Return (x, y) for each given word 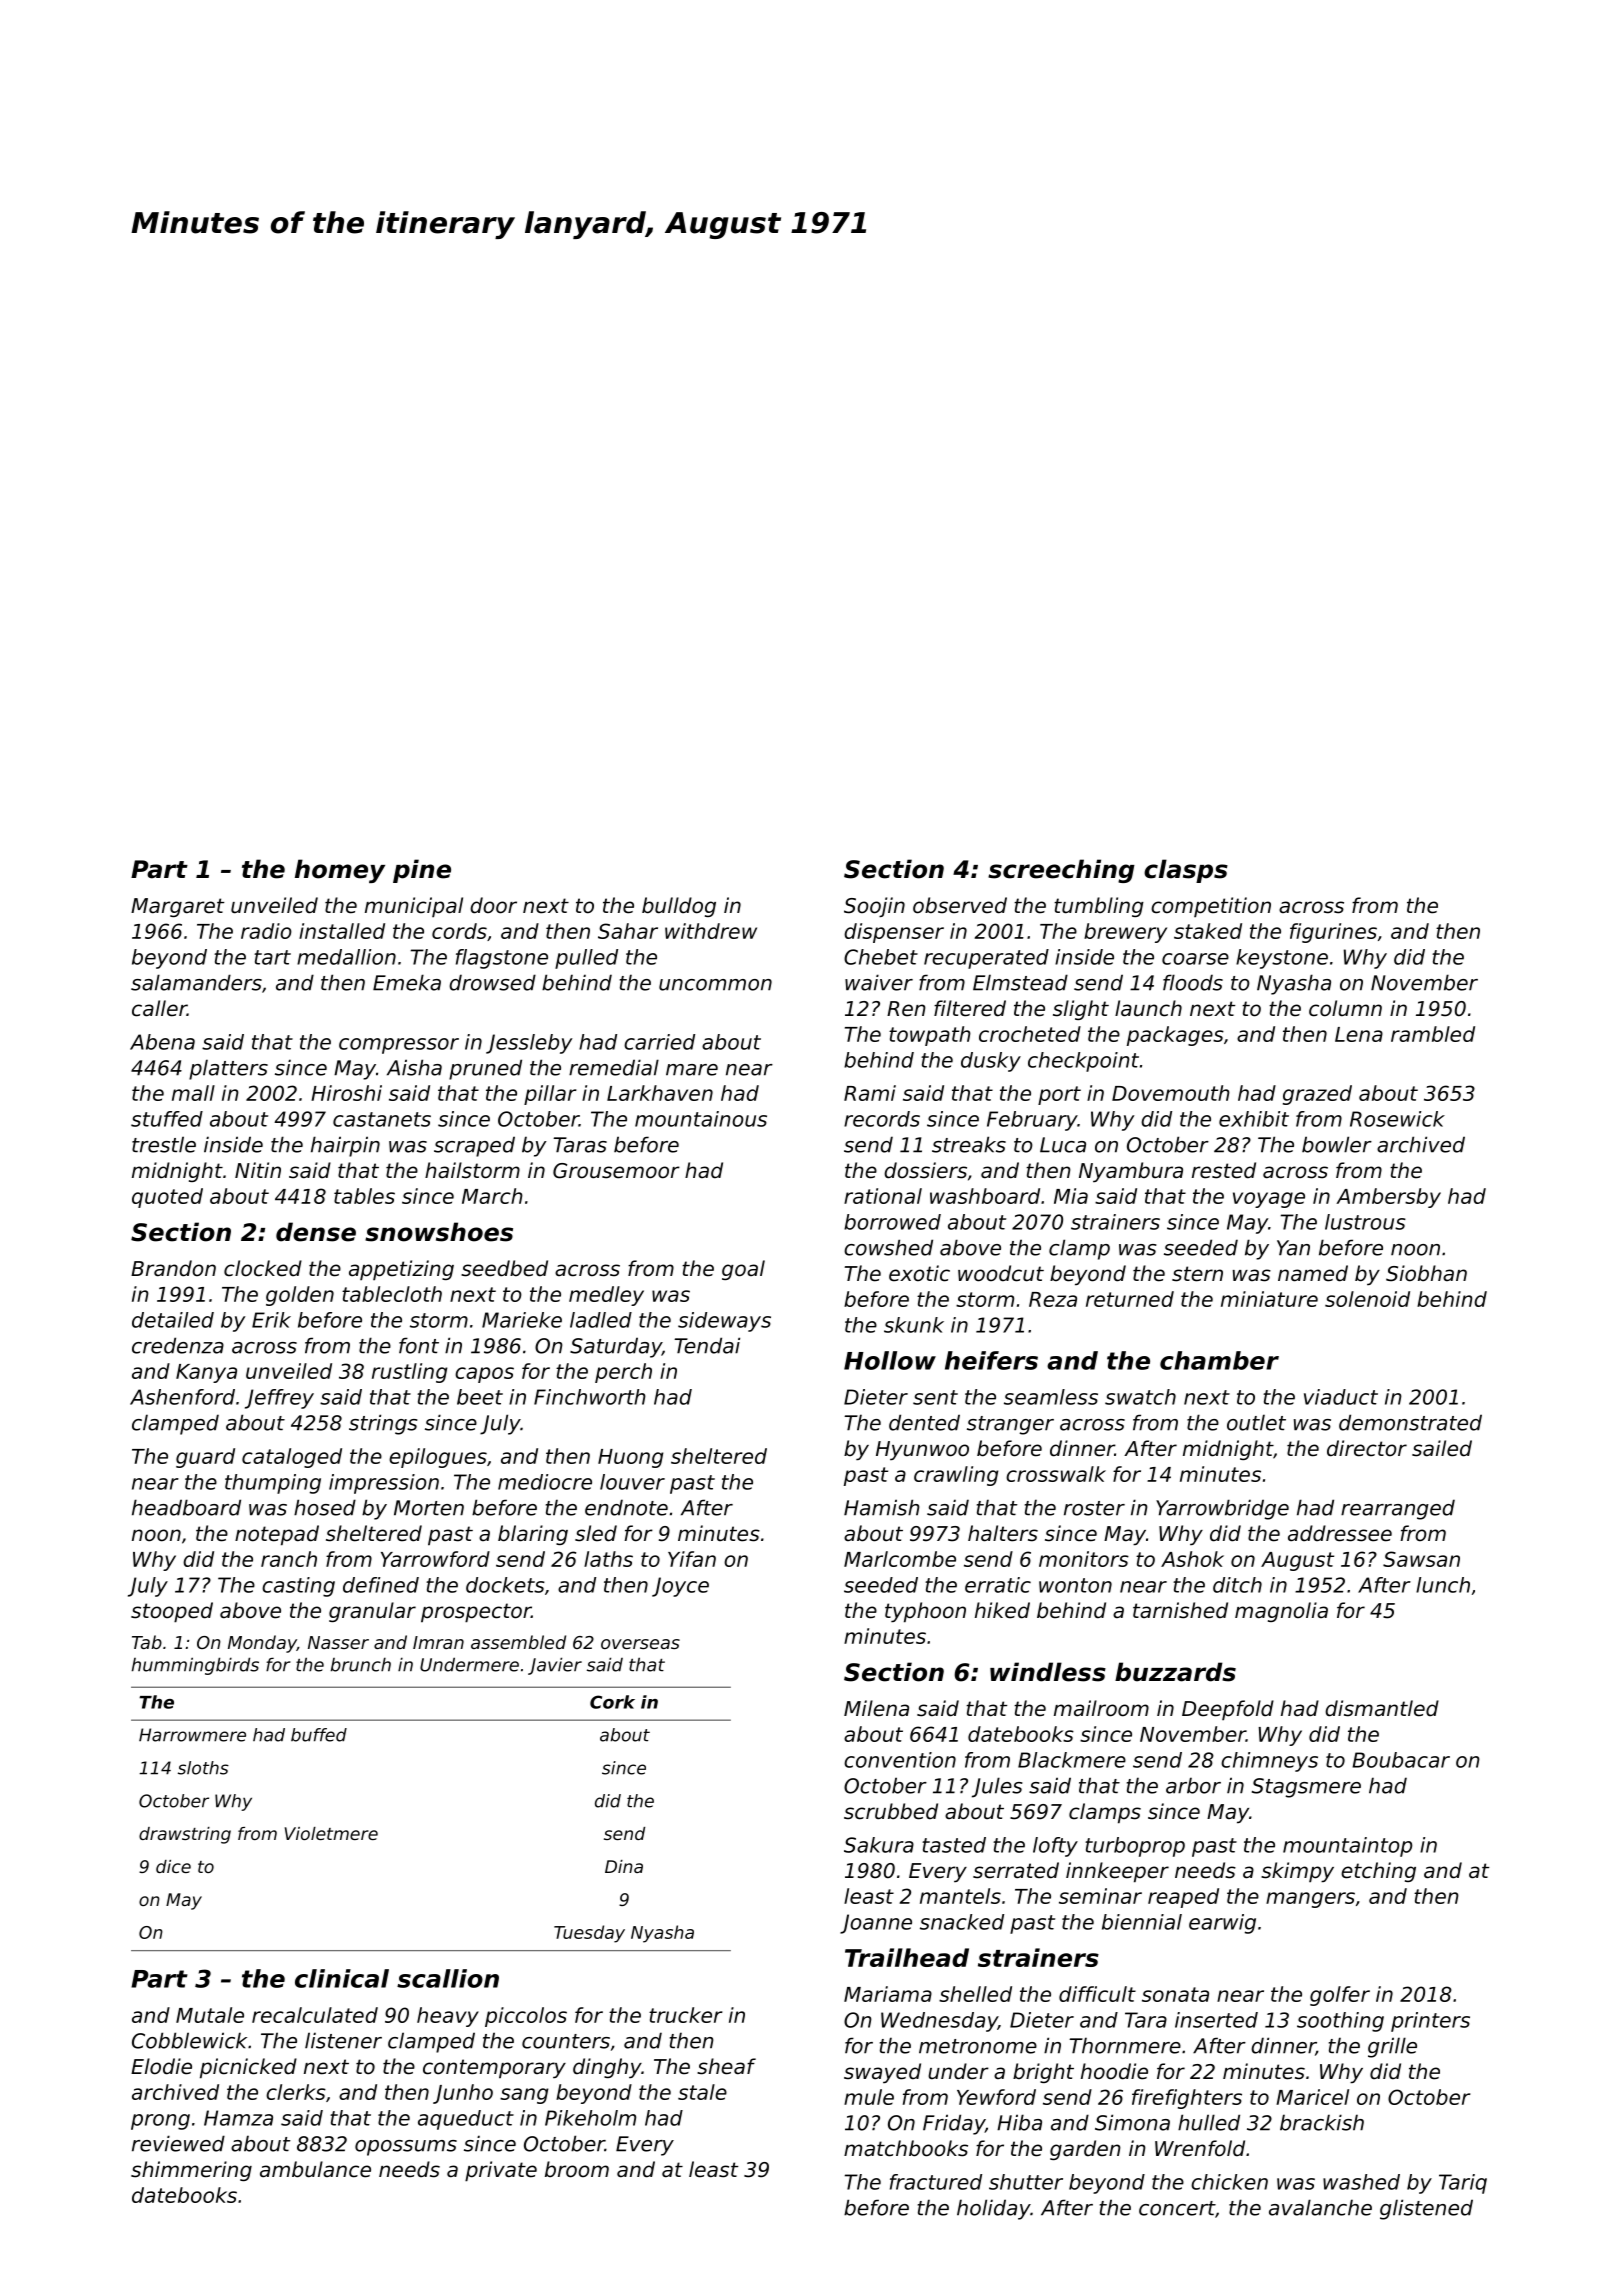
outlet (1256, 1422)
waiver (879, 982)
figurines (1333, 933)
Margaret (177, 907)
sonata (1175, 1994)
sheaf (726, 2066)
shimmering (191, 2171)
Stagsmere (1306, 1788)
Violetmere (331, 1833)
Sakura (879, 1845)
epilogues (438, 1458)
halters (1003, 1533)
